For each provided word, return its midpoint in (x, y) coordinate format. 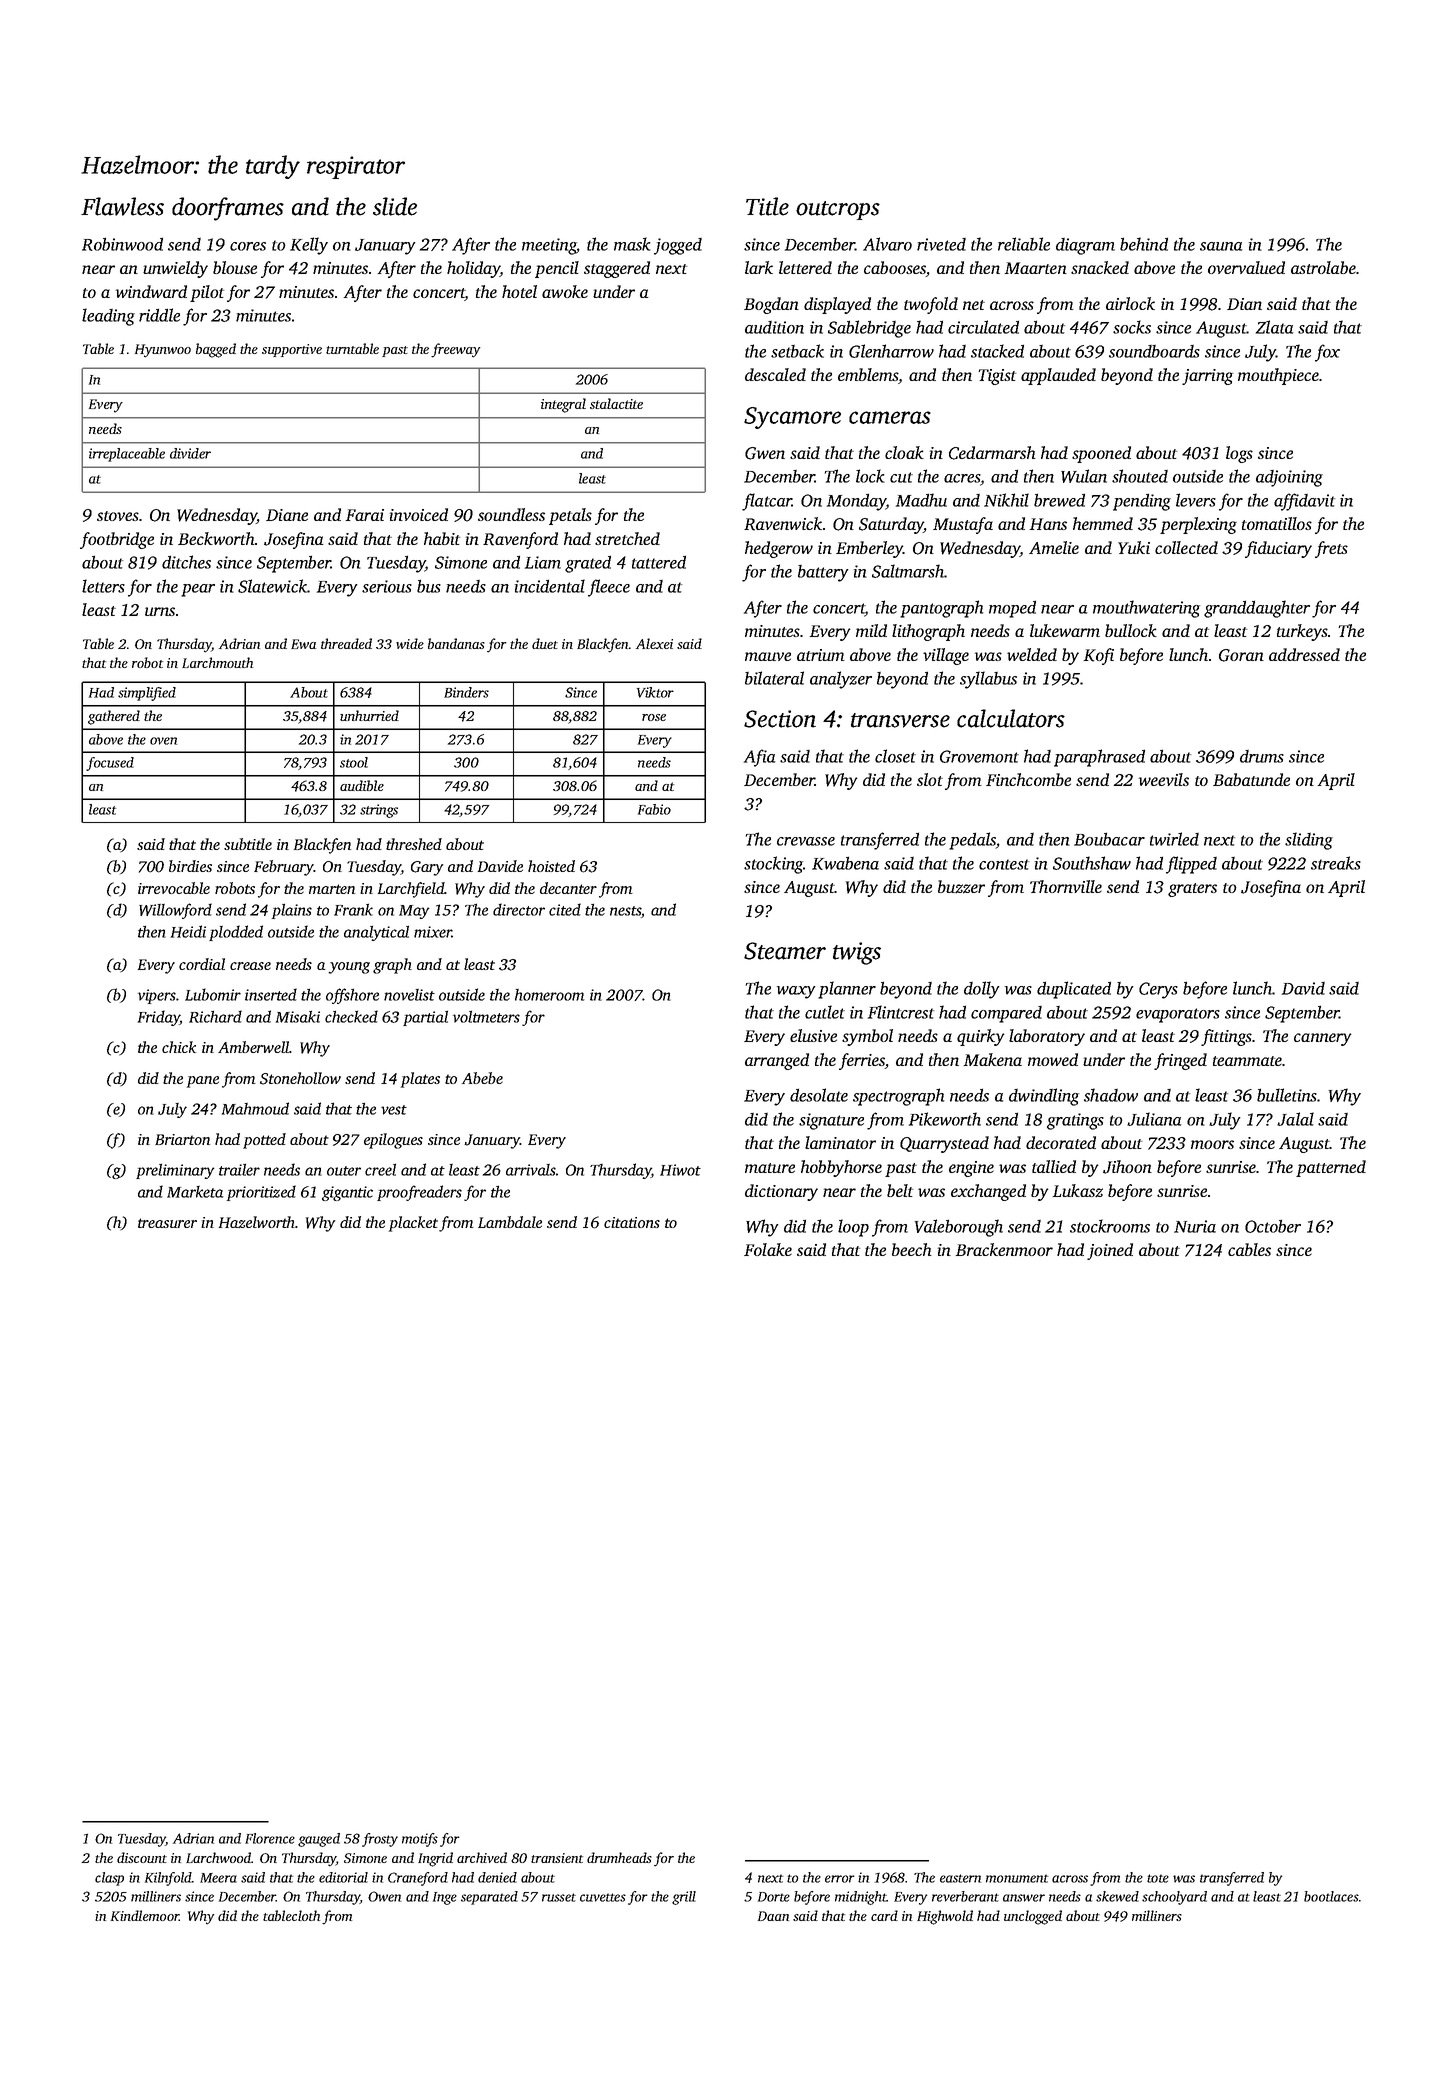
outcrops (838, 210)
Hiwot (680, 1170)
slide (395, 206)
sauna (1221, 246)
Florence (270, 1838)
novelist (409, 995)
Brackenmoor (1004, 1249)
